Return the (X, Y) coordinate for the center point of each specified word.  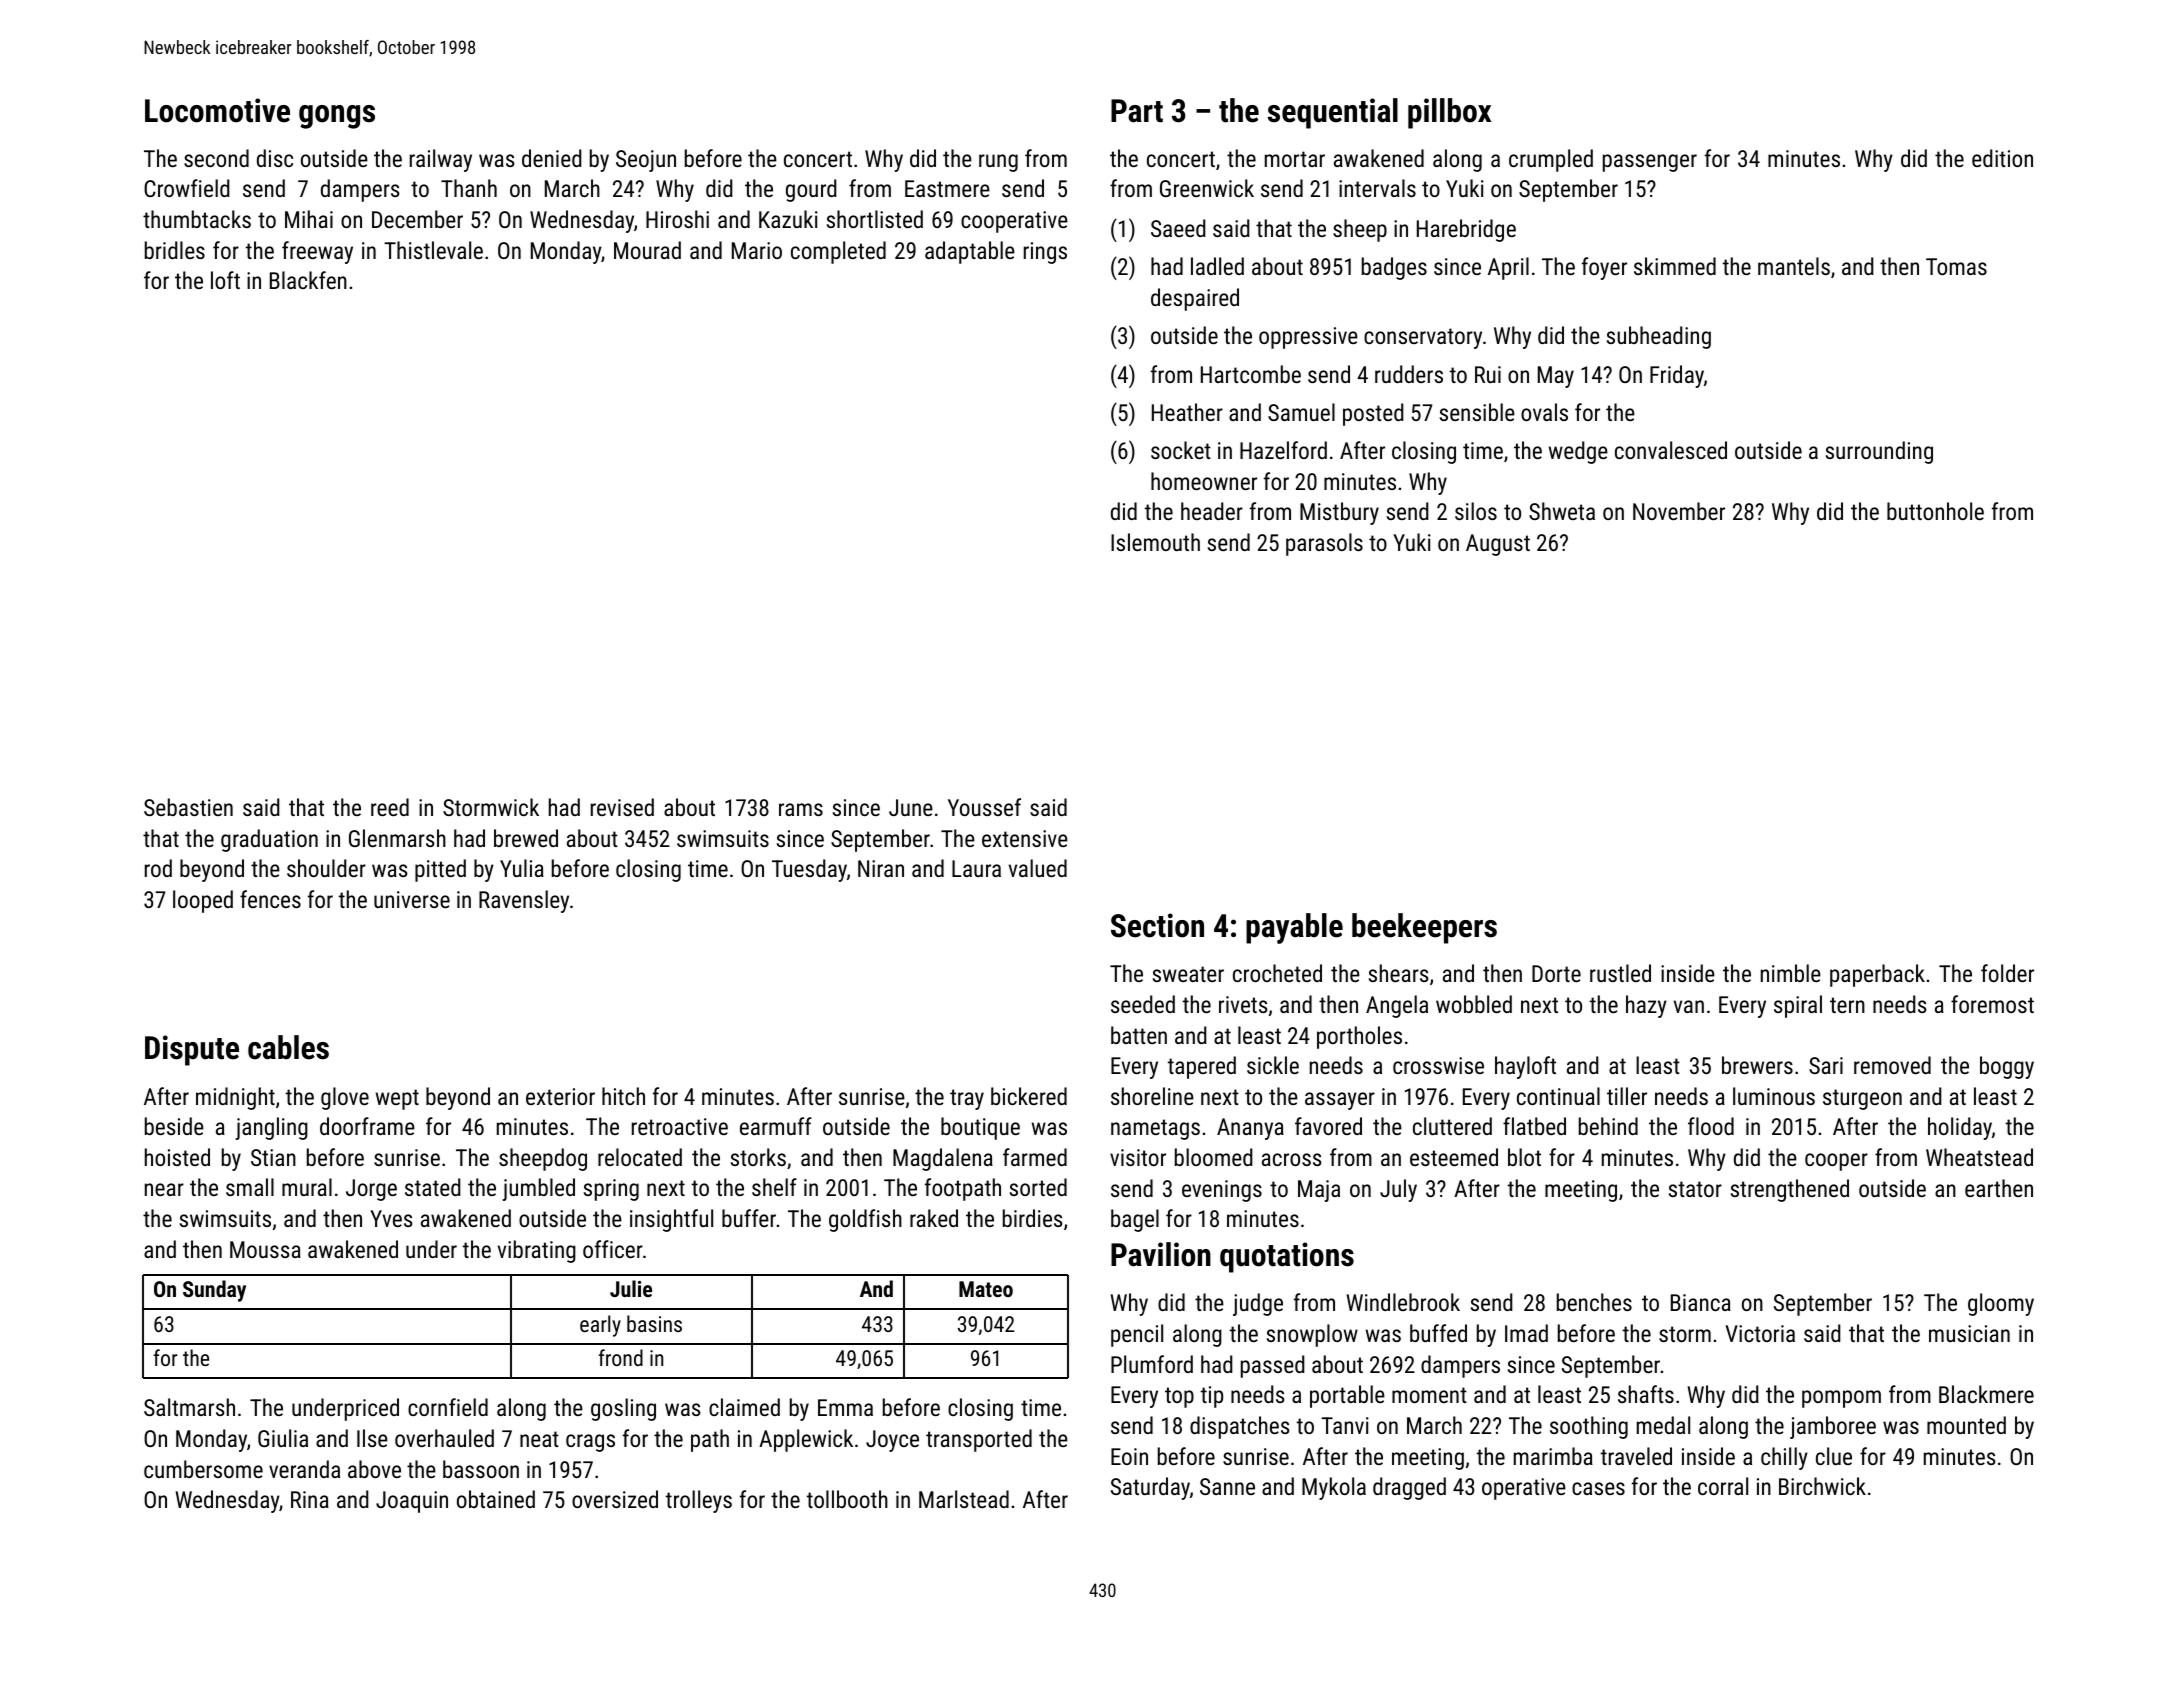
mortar (1295, 159)
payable (1294, 928)
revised (622, 807)
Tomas (1956, 266)
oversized (615, 1499)
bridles (175, 250)
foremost (1992, 1004)
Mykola (1334, 1488)
